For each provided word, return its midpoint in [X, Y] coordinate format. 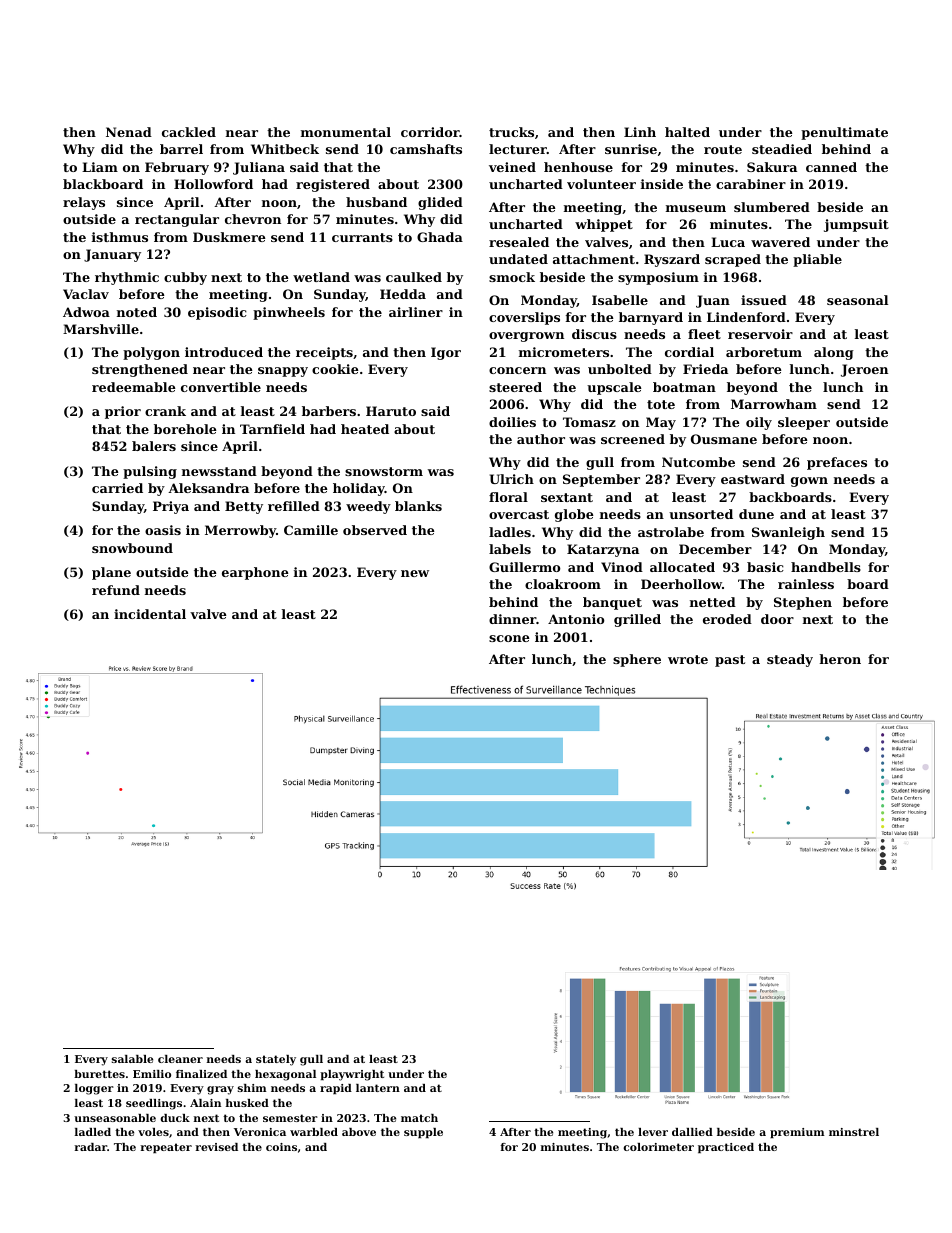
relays [84, 203]
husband [376, 202]
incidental [150, 614]
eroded [727, 619]
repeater [166, 1148]
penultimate [844, 133]
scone [509, 638]
